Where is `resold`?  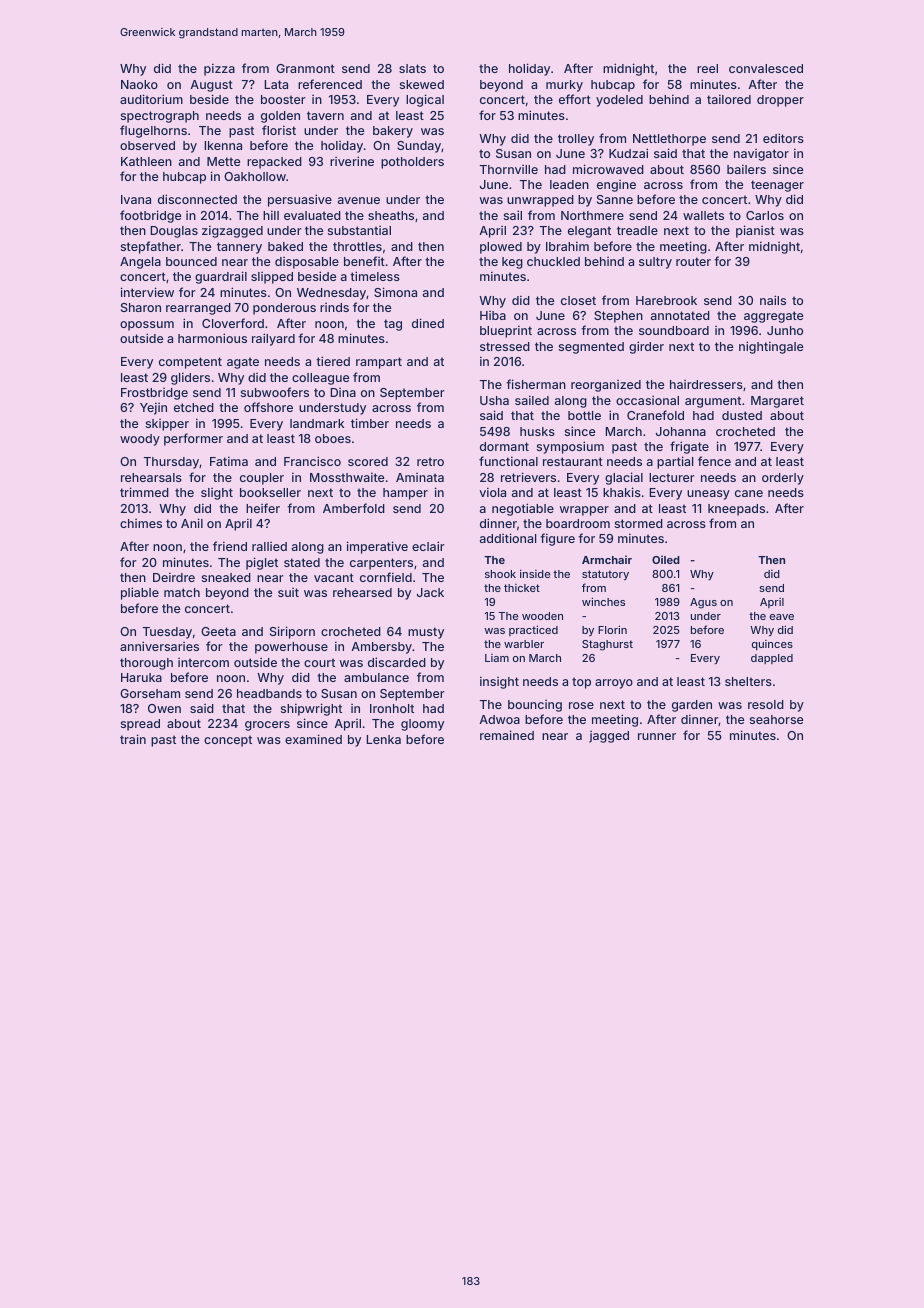
resold is located at coordinates (766, 704).
